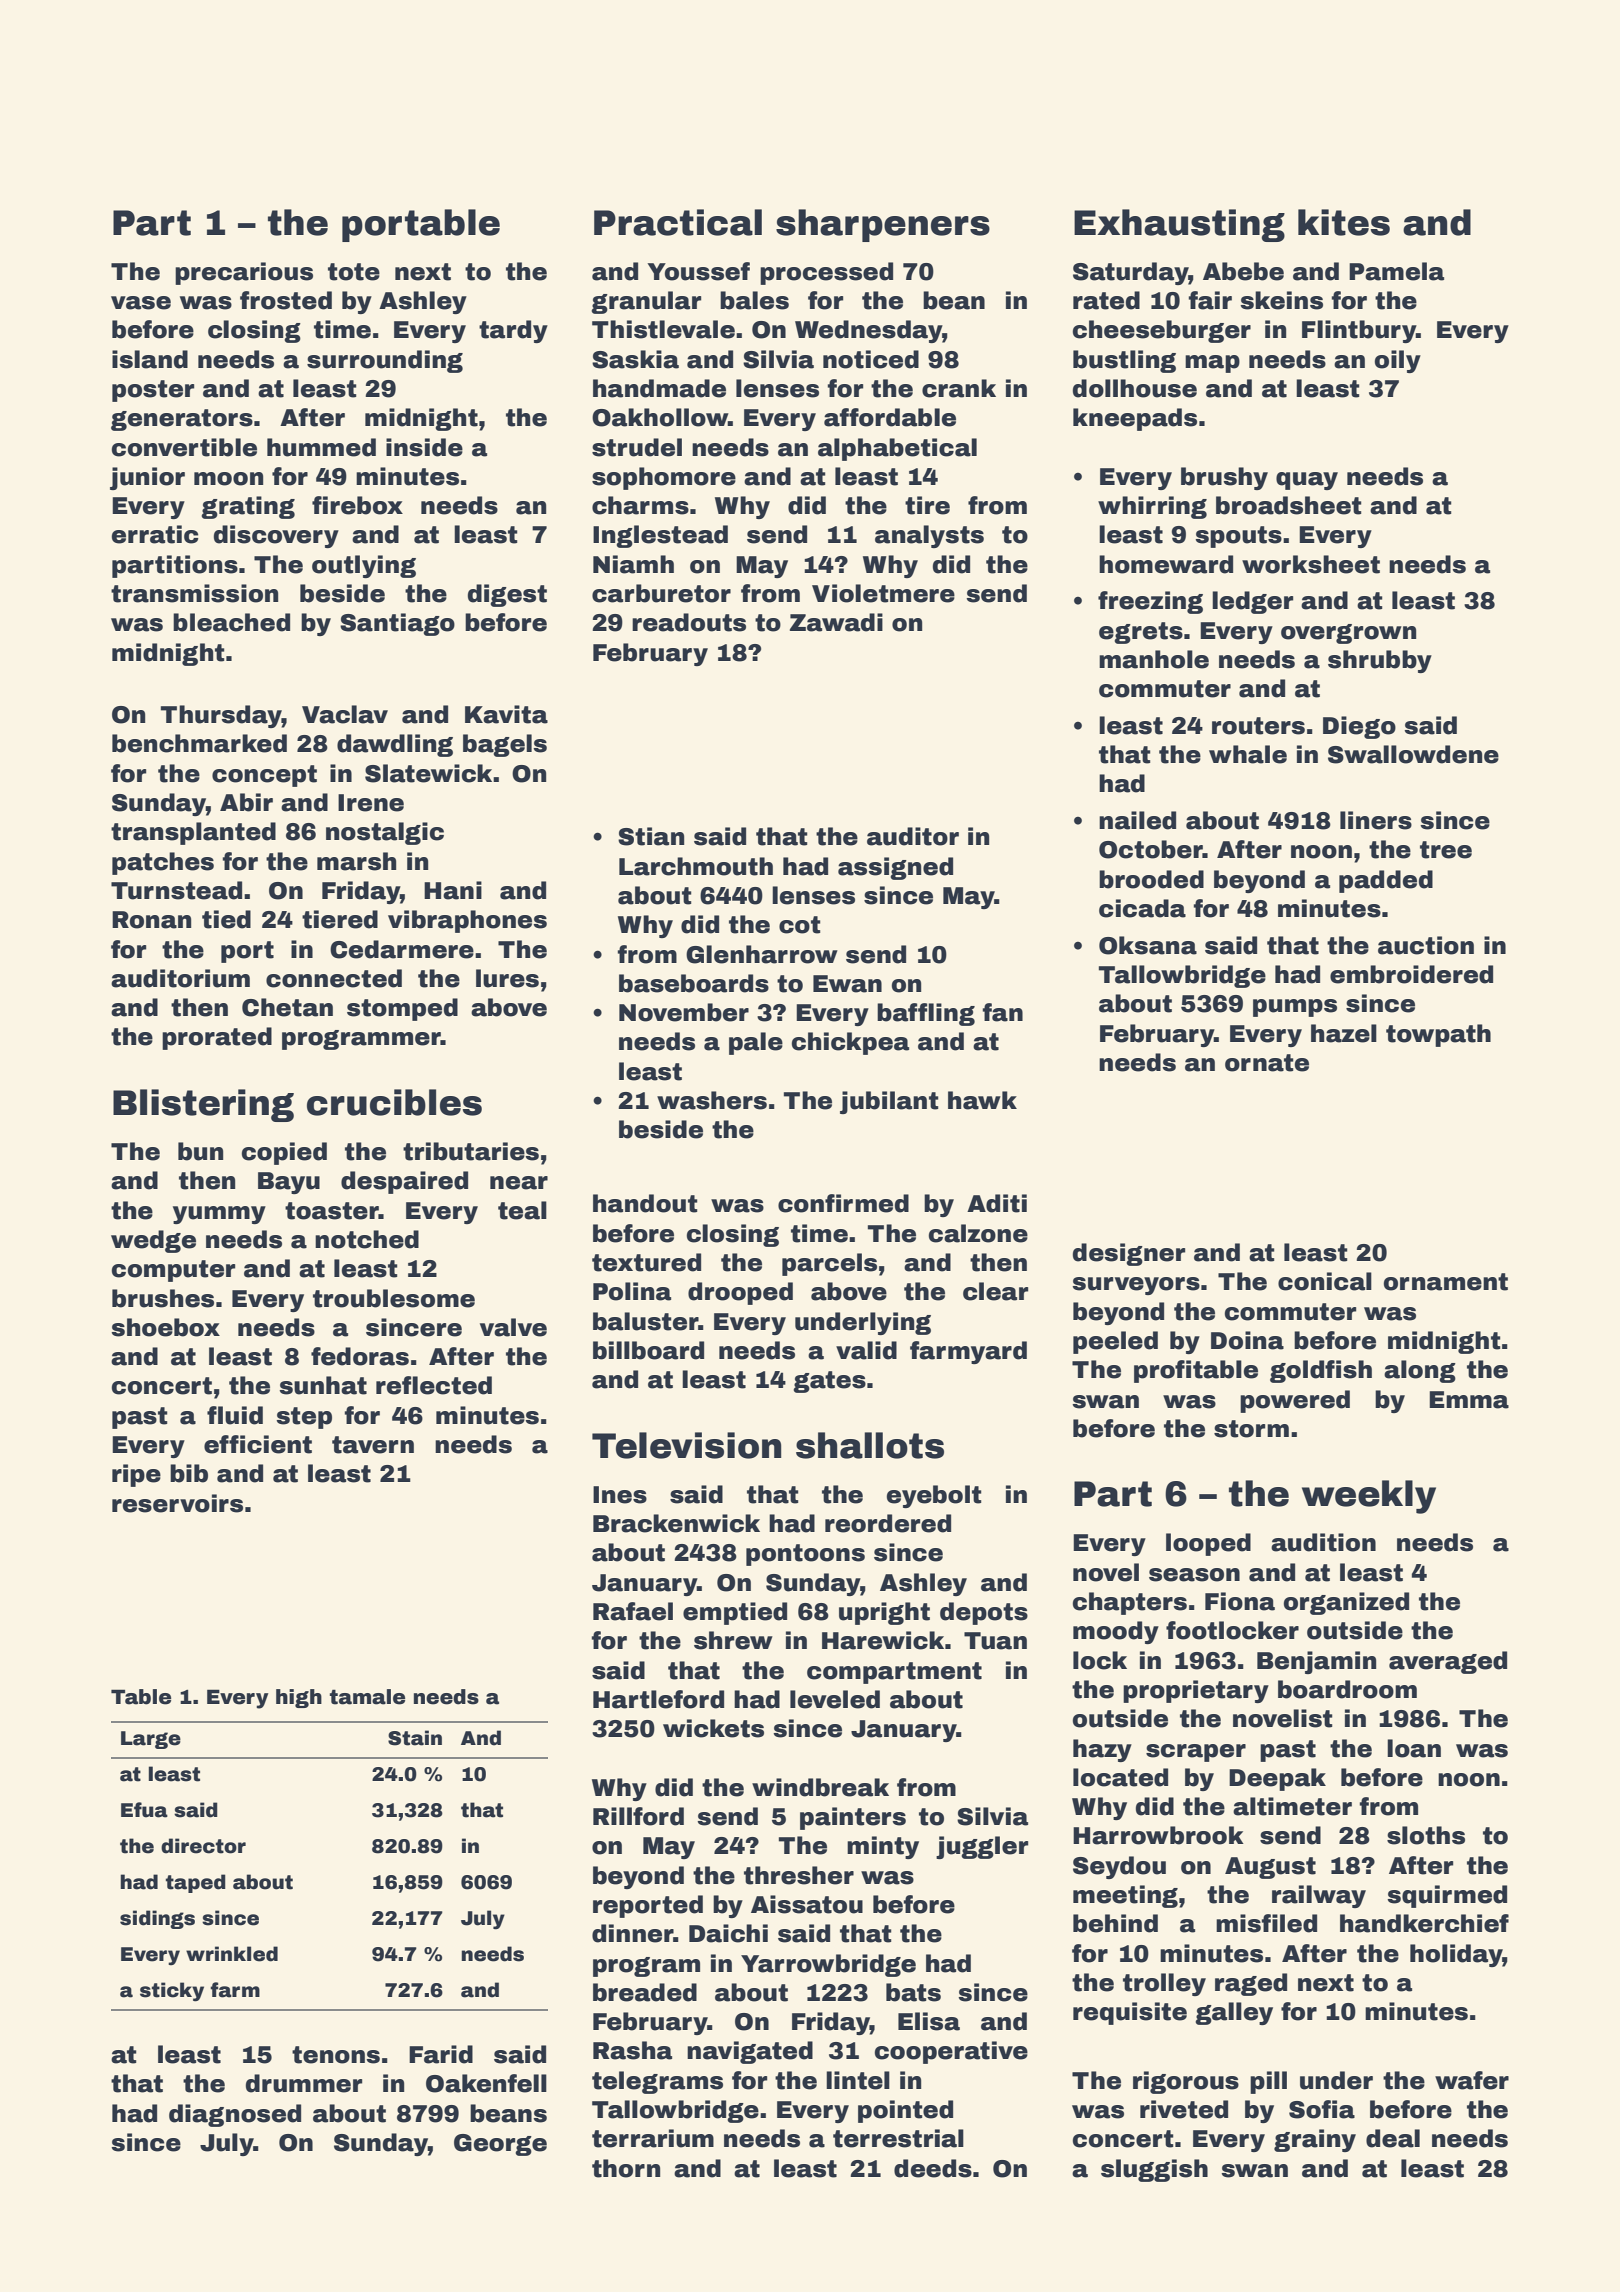  What do you see at coordinates (394, 1102) in the image?
I see `crucibles` at bounding box center [394, 1102].
